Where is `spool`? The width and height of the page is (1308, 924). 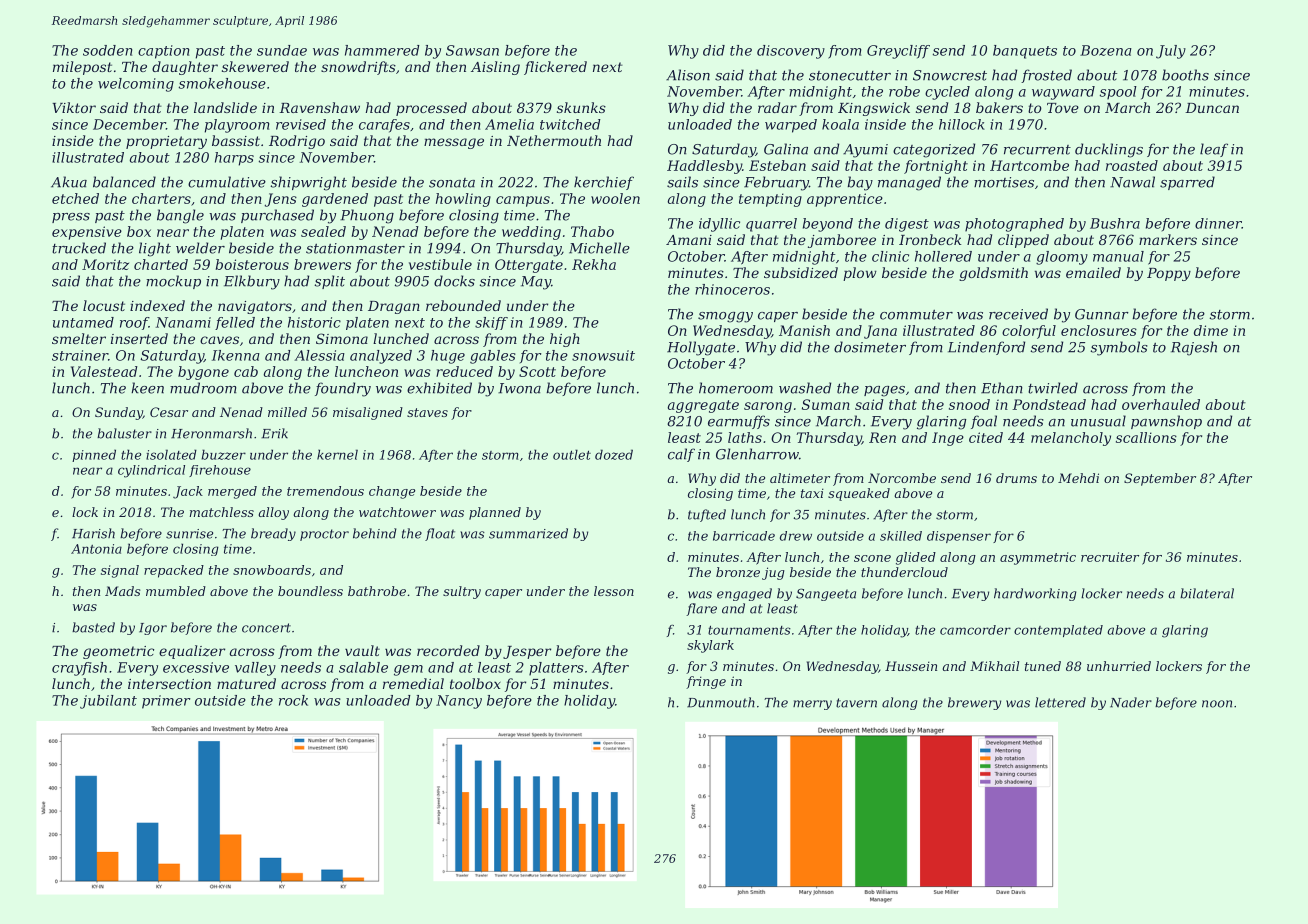
spool is located at coordinates (1118, 93).
